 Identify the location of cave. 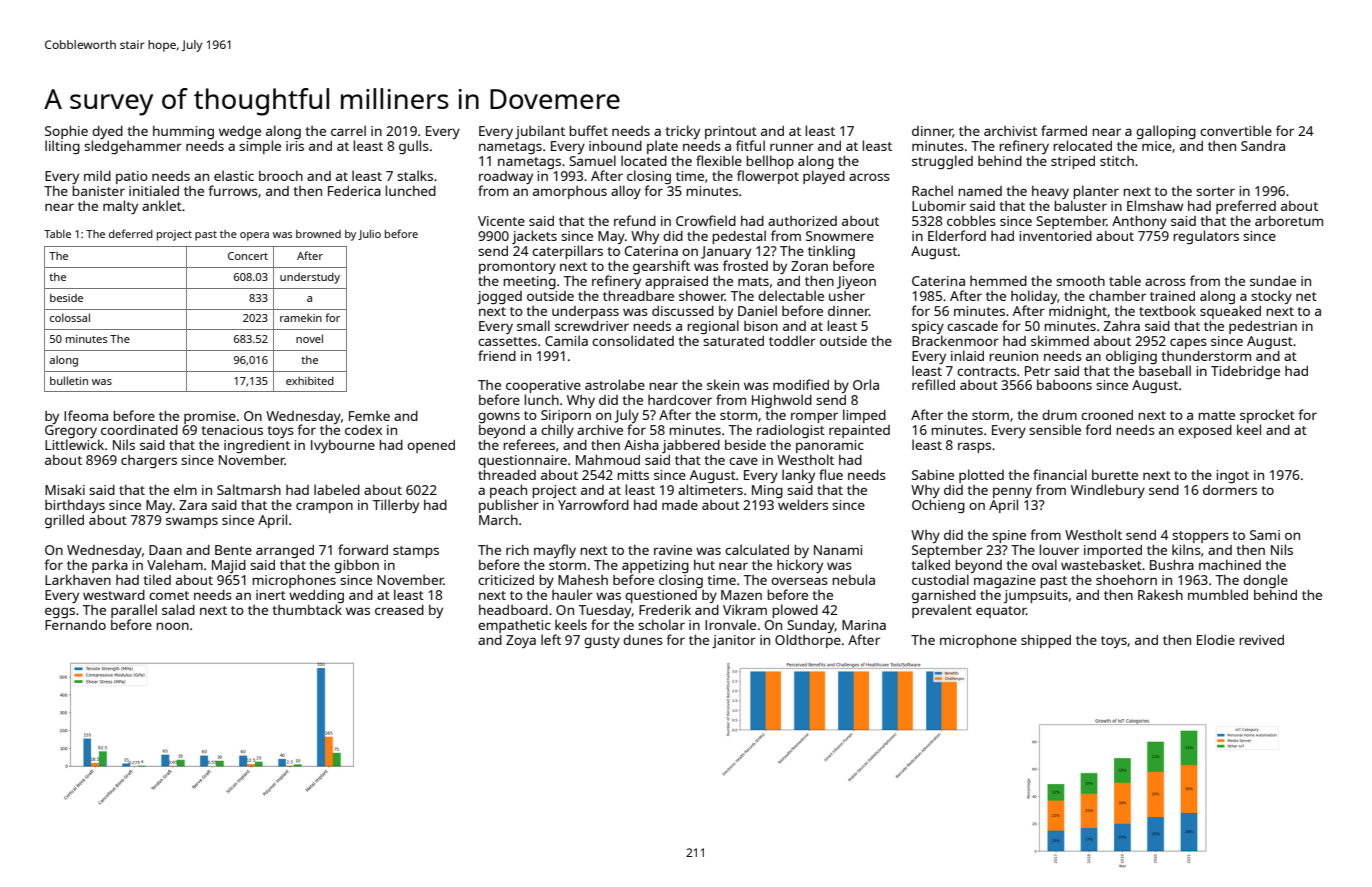
(743, 461).
